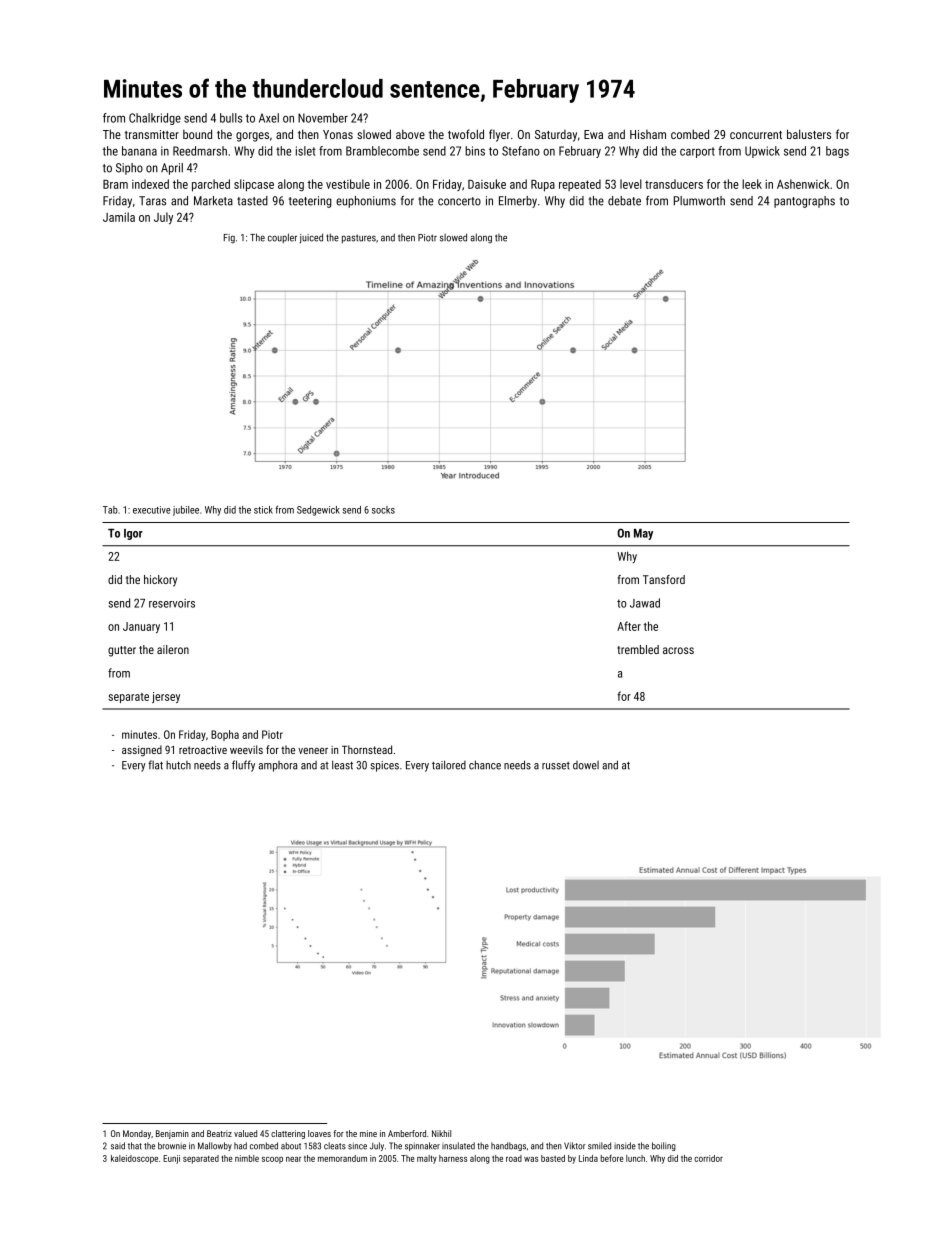  Describe the element at coordinates (586, 765) in the page. I see `dowel` at that location.
